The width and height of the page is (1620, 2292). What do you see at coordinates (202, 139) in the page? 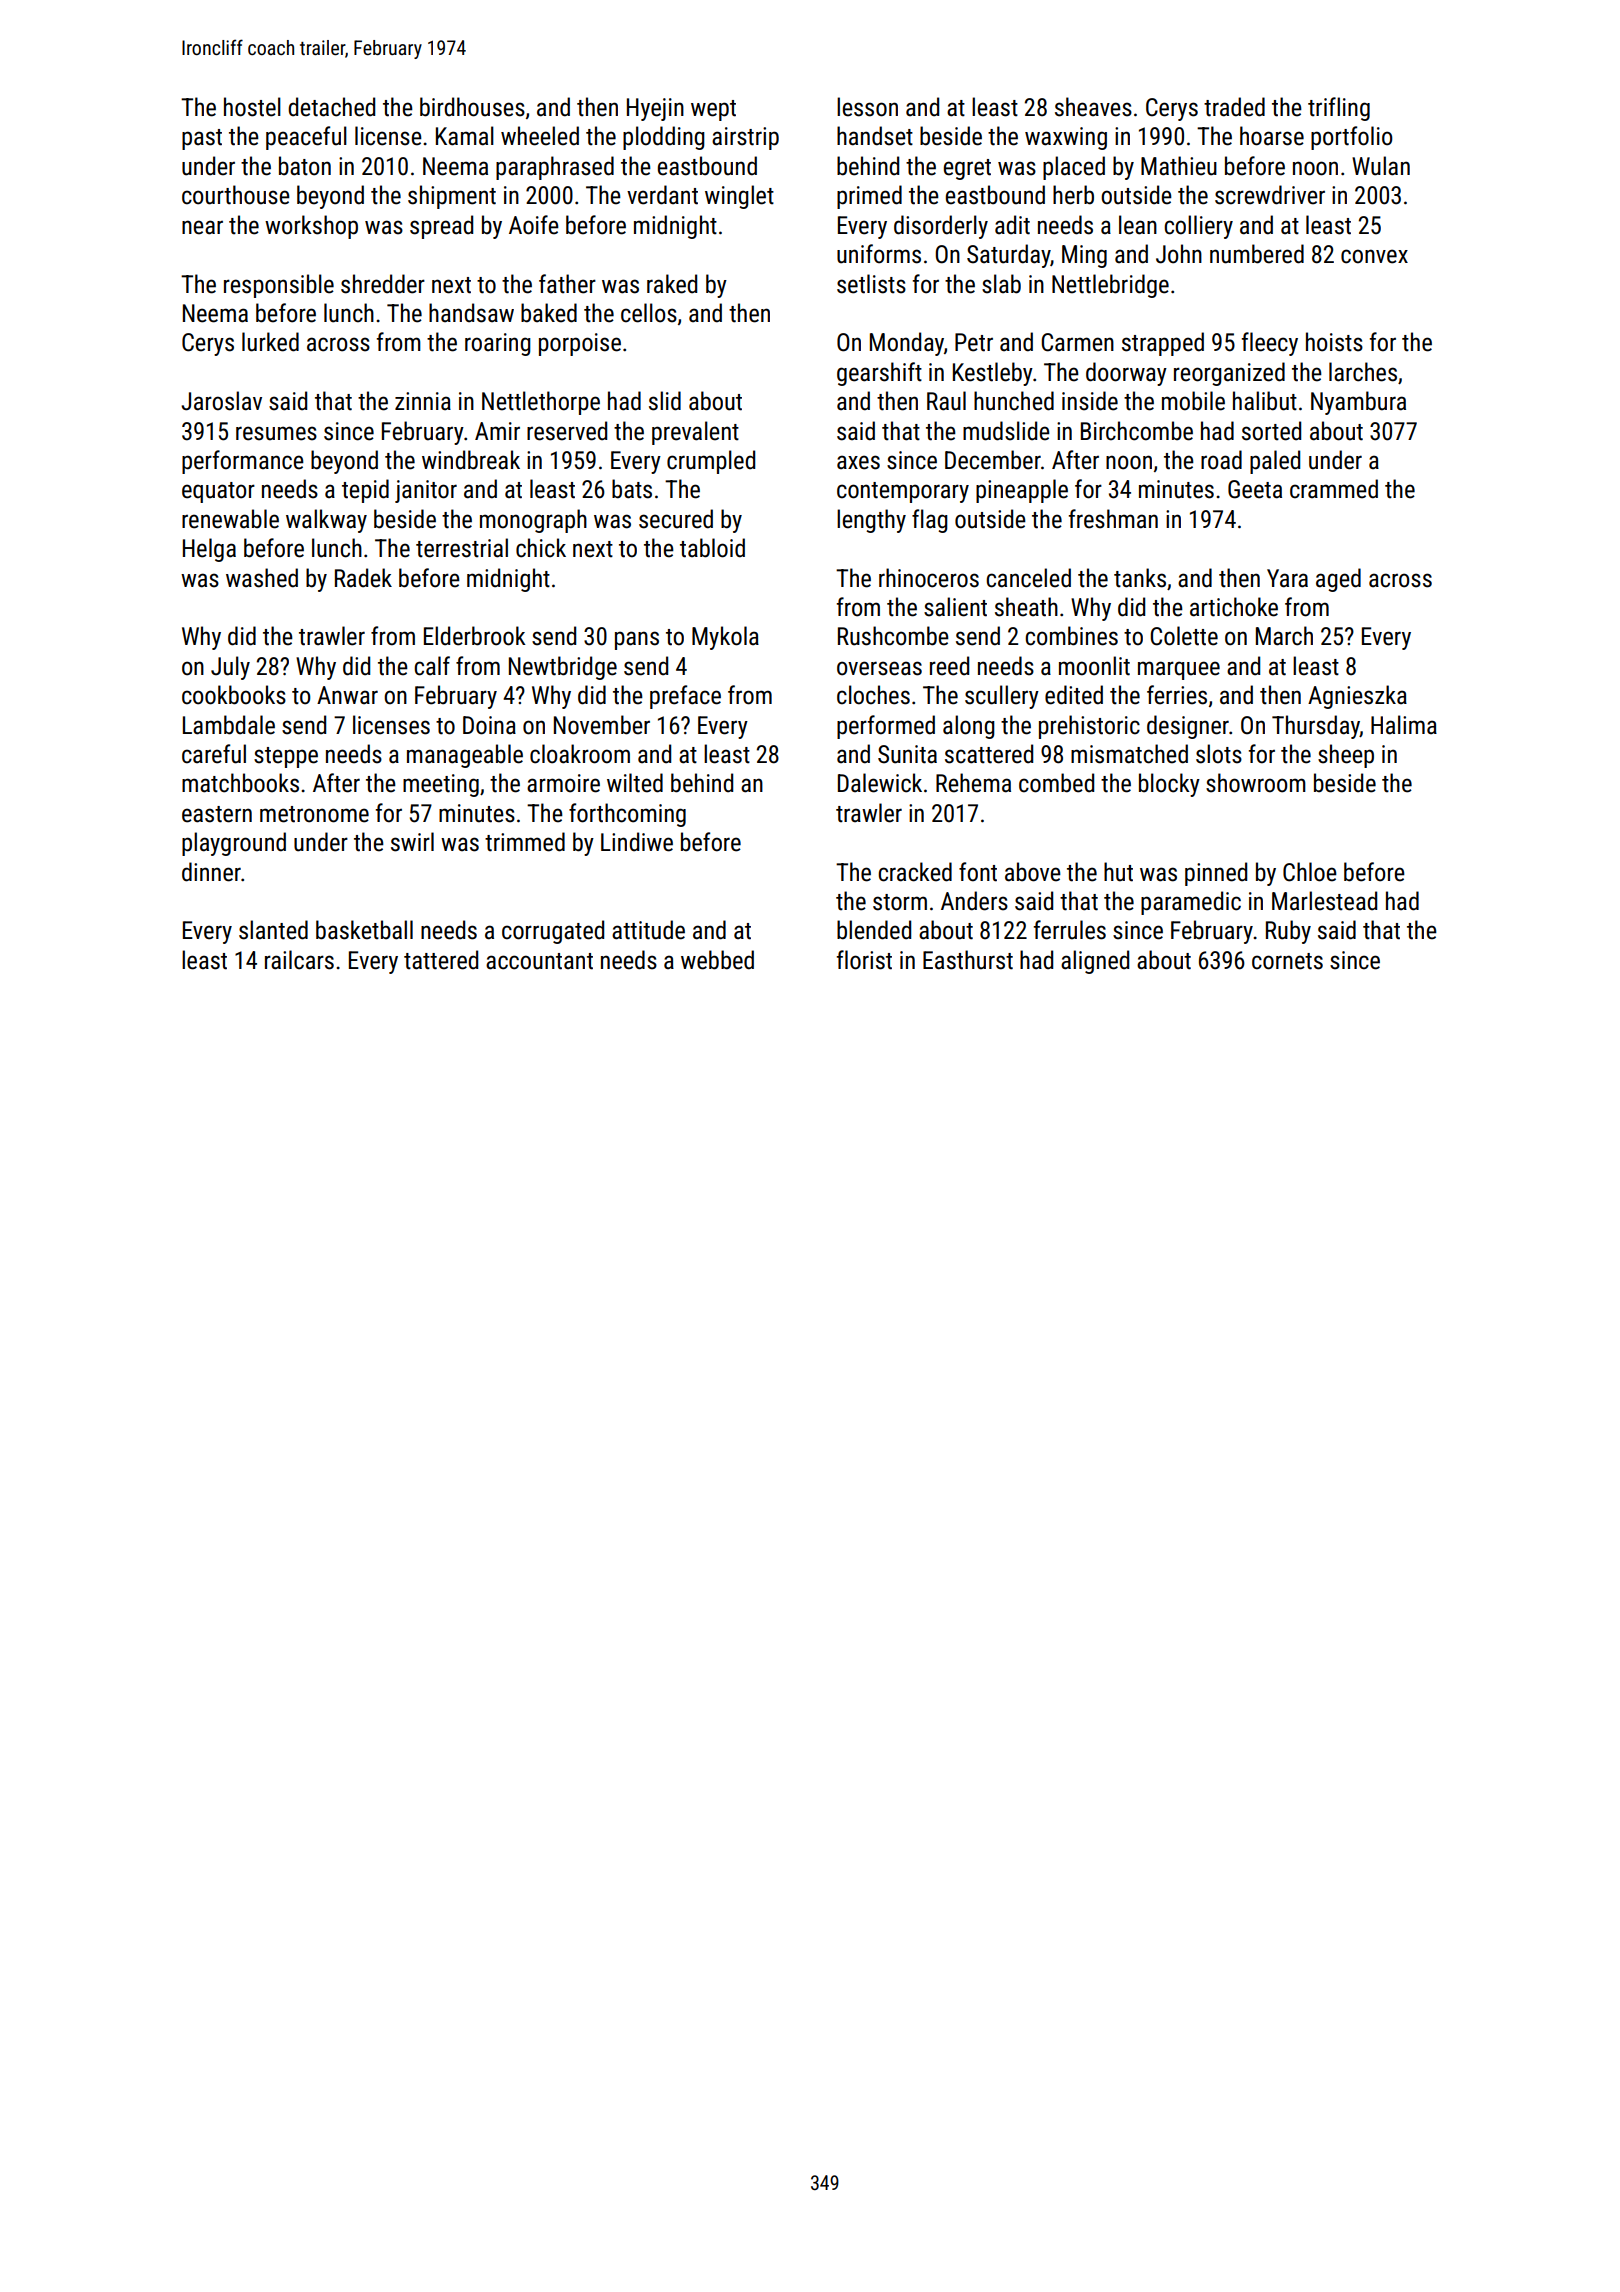
I see `past` at bounding box center [202, 139].
